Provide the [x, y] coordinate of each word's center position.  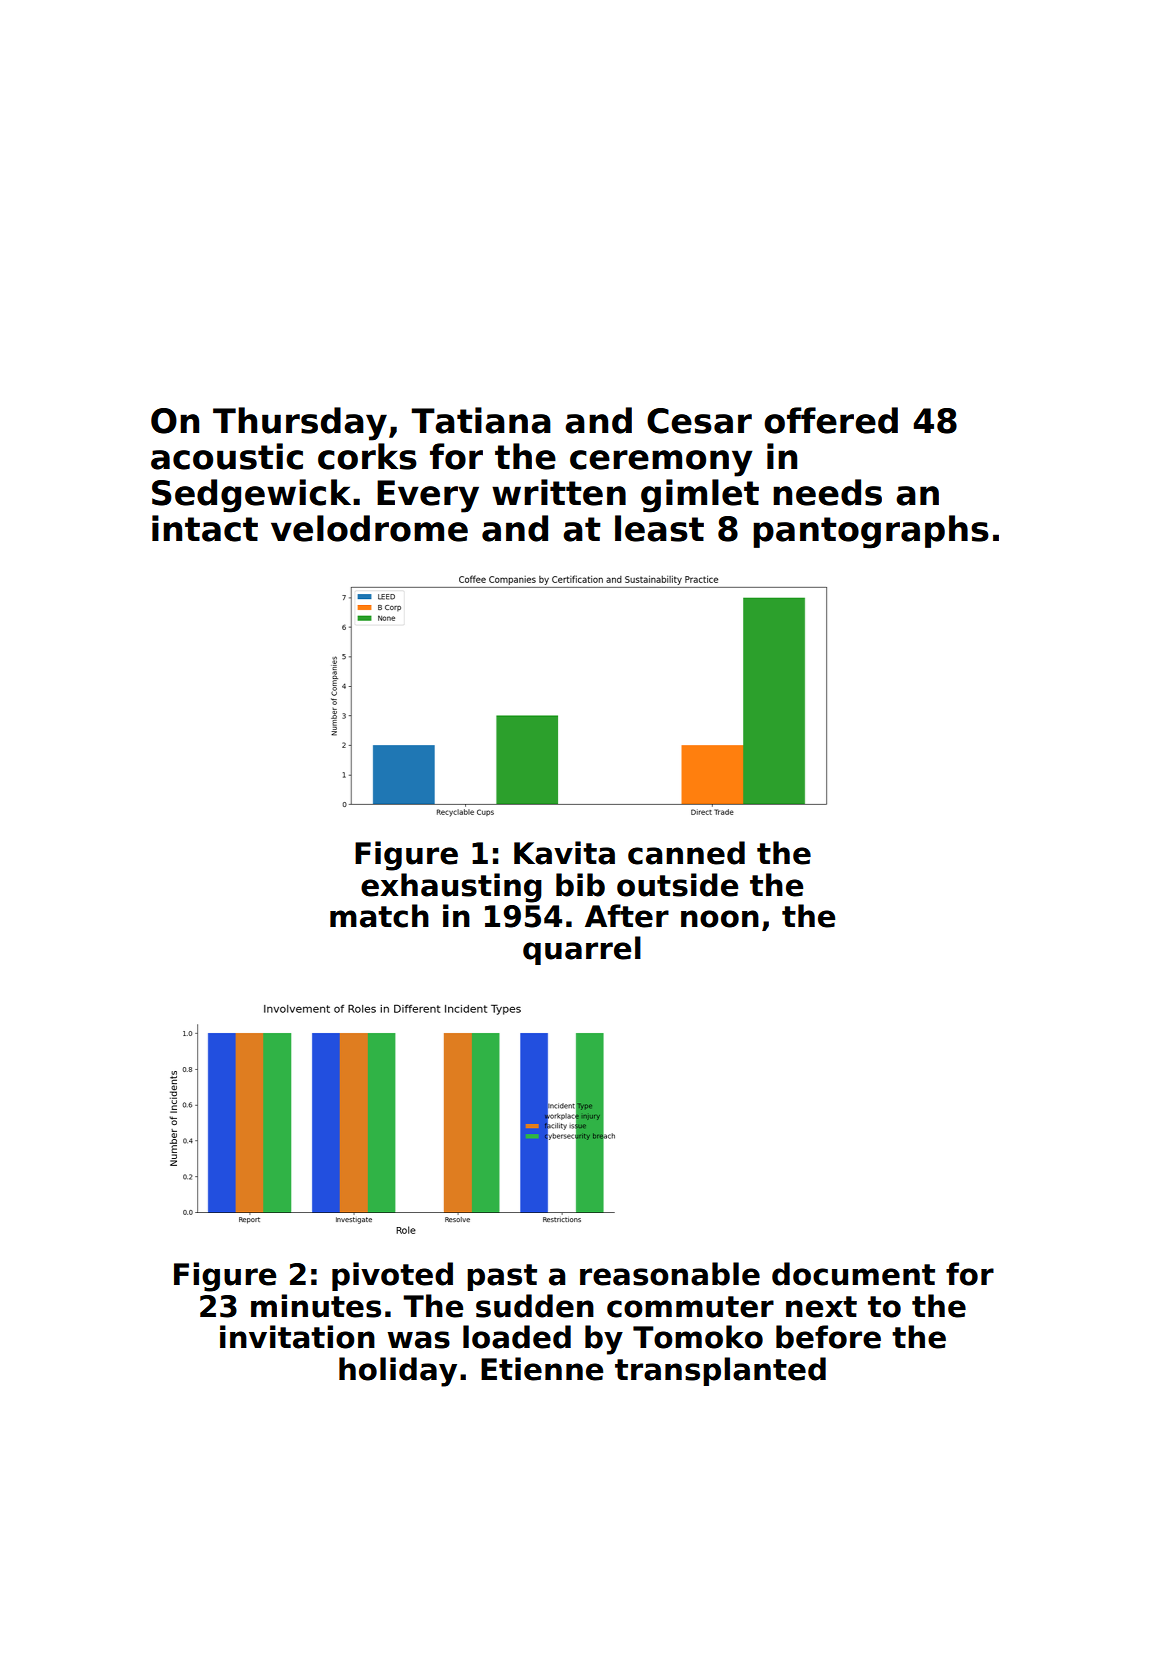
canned [686, 853]
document [853, 1274]
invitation [297, 1337]
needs [827, 492]
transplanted [720, 1371]
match [379, 916]
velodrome [369, 528]
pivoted [392, 1276]
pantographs [871, 532]
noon [720, 919]
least [659, 528]
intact [205, 528]
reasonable [670, 1274]
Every [428, 496]
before [828, 1337]
